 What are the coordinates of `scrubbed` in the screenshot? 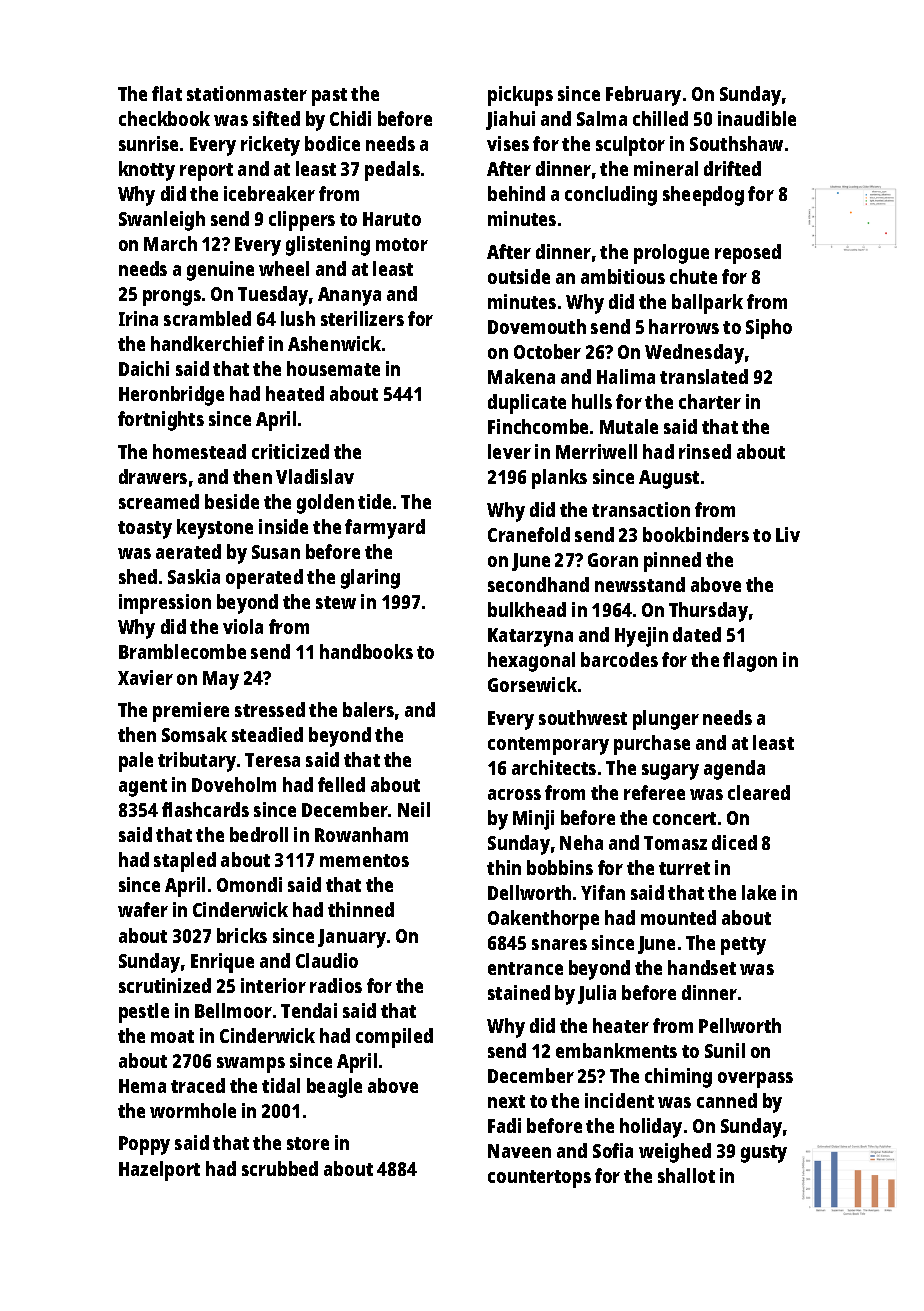 It's located at (280, 1168).
